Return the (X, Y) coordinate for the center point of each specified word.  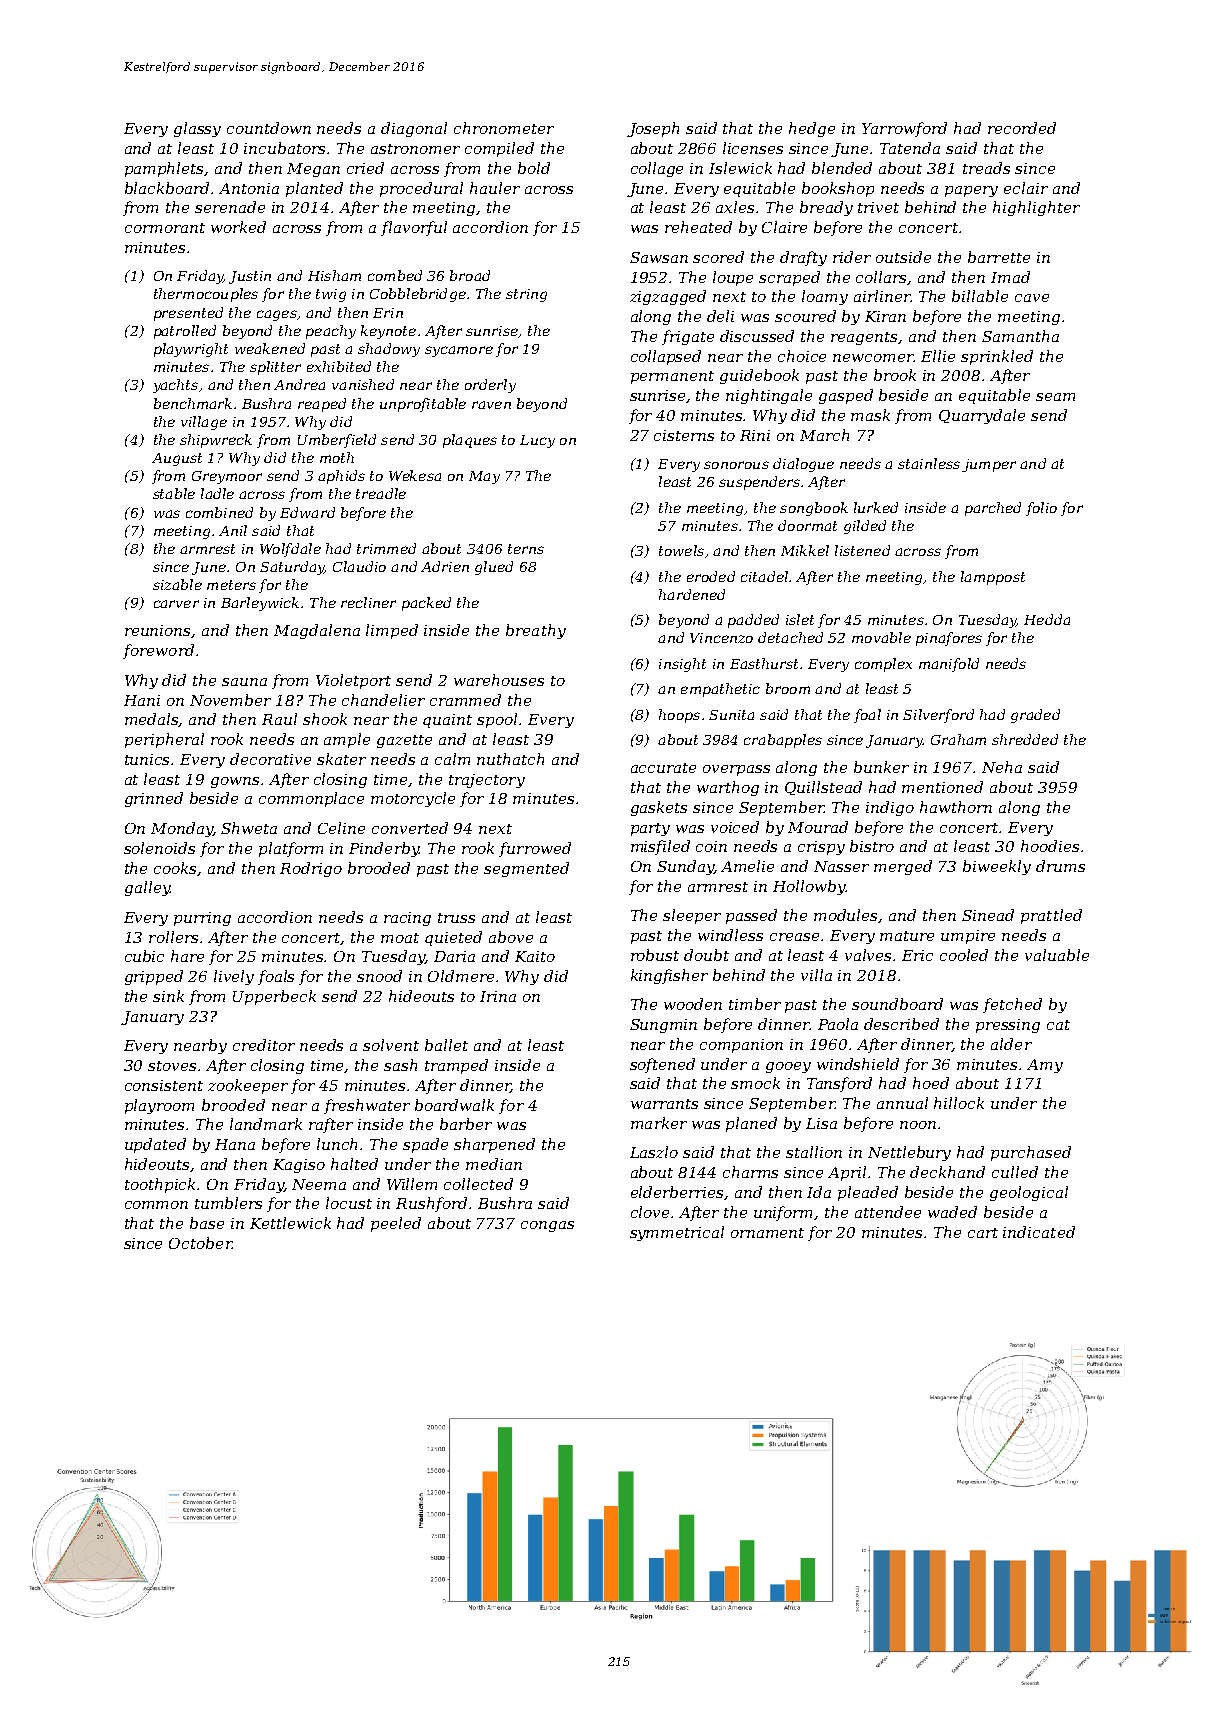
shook (325, 719)
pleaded (868, 1193)
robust (655, 955)
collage (657, 169)
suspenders (759, 483)
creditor (264, 1045)
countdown (269, 128)
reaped (322, 405)
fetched (1012, 1005)
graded (1035, 716)
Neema (319, 1184)
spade (425, 1145)
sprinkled (997, 357)
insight (682, 665)
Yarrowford (904, 129)
